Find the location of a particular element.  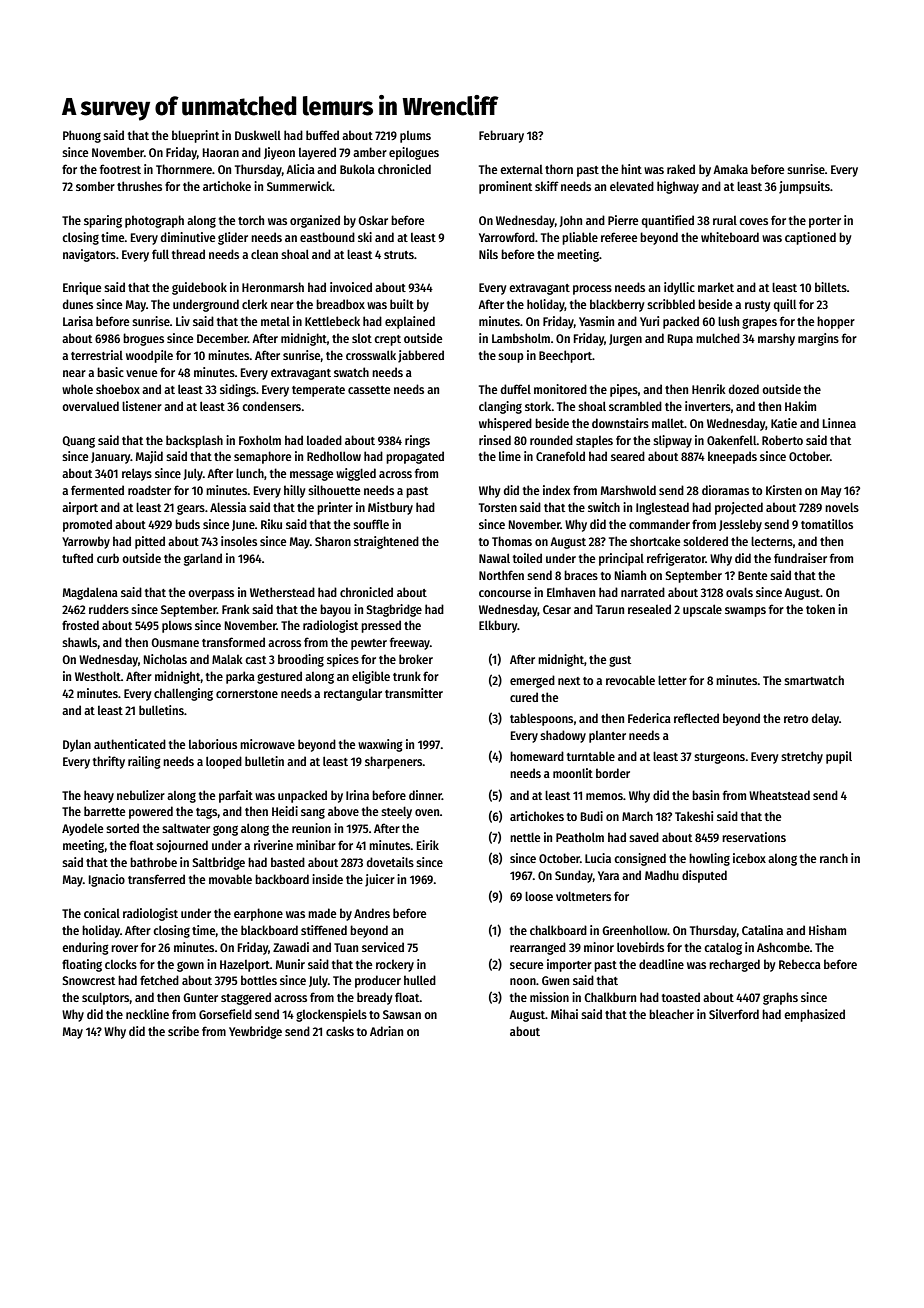

laborious is located at coordinates (213, 744).
